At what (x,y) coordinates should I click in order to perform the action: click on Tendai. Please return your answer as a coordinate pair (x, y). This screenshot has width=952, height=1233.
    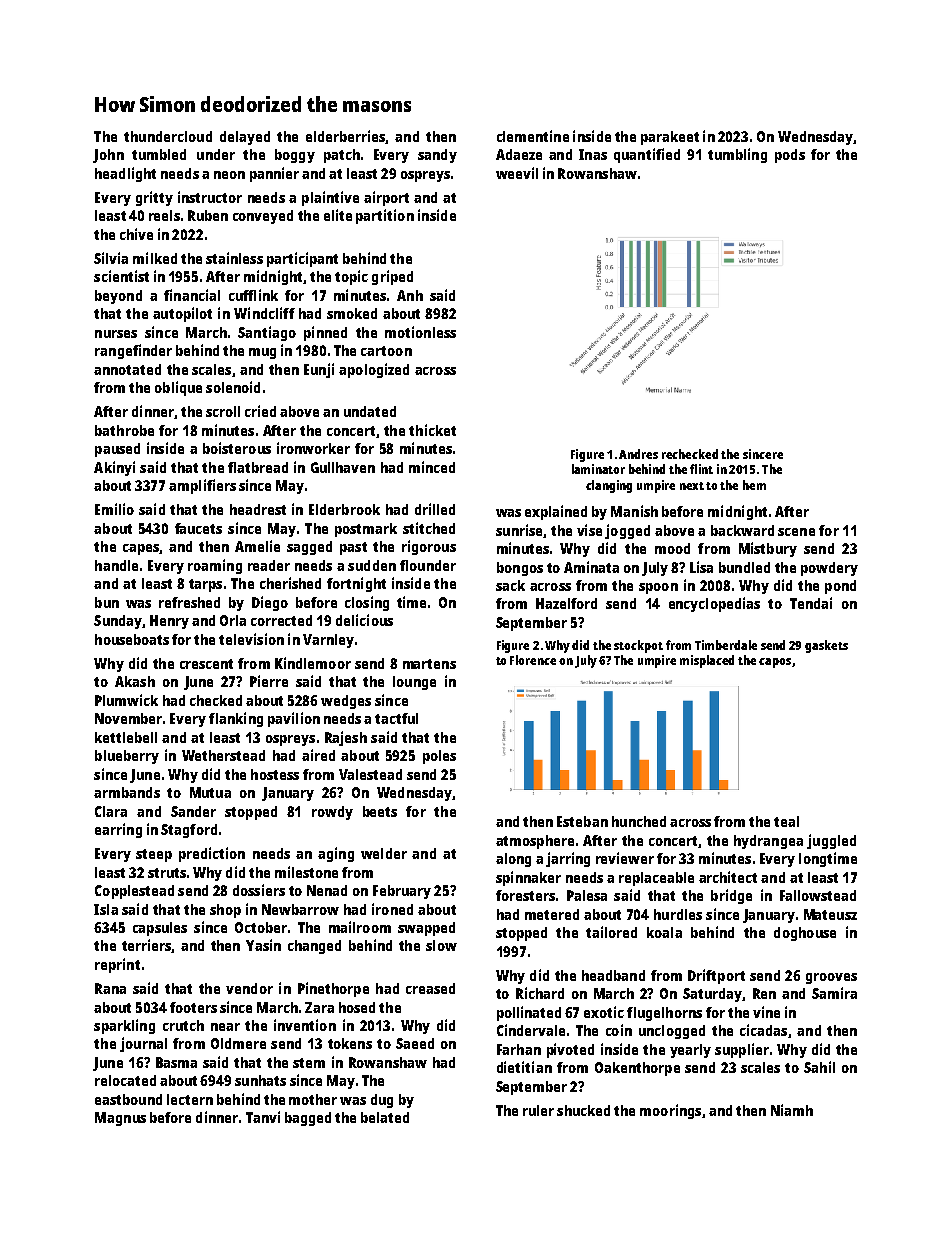
    Looking at the image, I should click on (811, 603).
